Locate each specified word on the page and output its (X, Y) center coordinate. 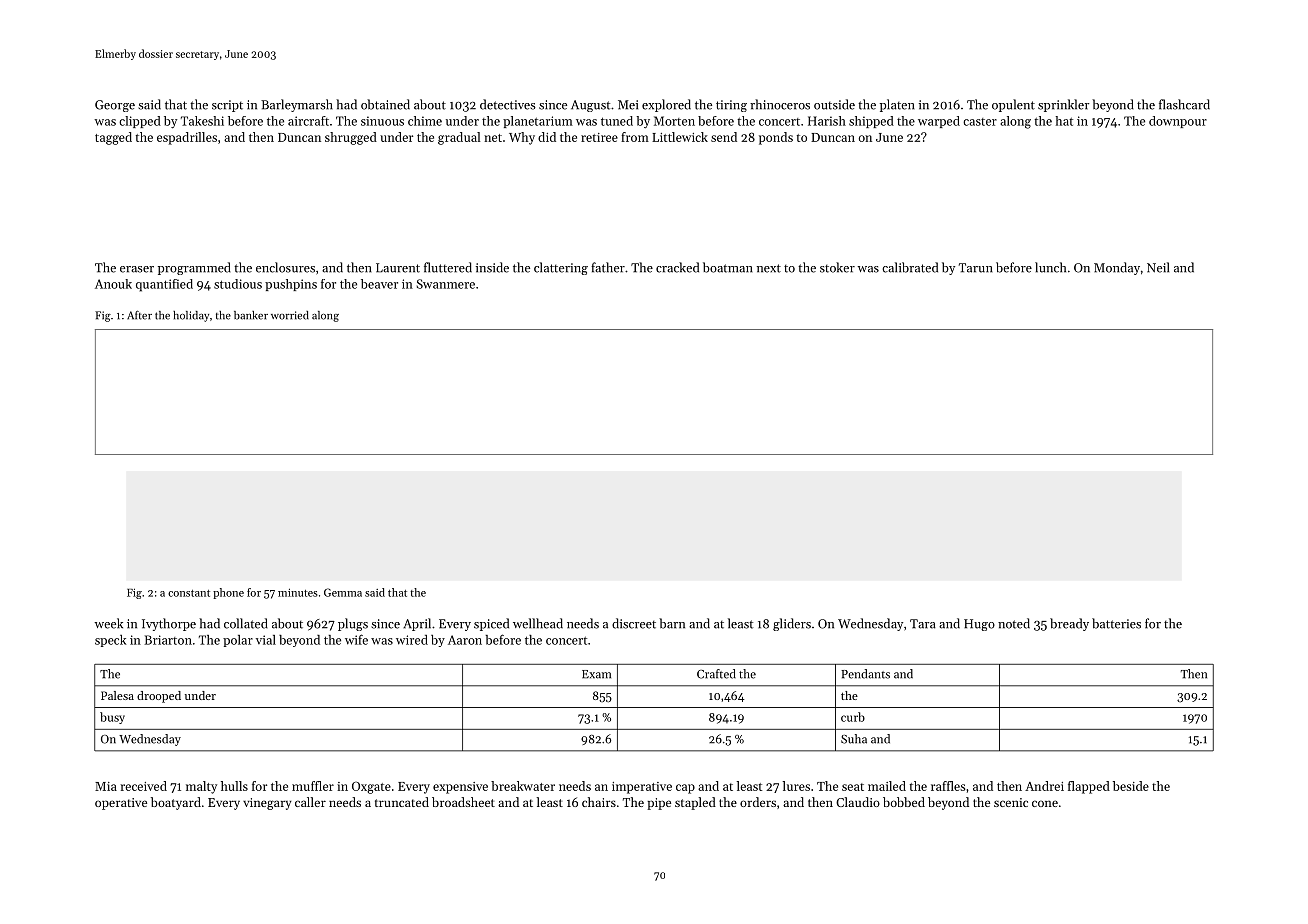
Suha (854, 739)
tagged (113, 138)
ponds (776, 138)
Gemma (343, 592)
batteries (1116, 623)
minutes (298, 592)
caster (980, 122)
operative (121, 804)
